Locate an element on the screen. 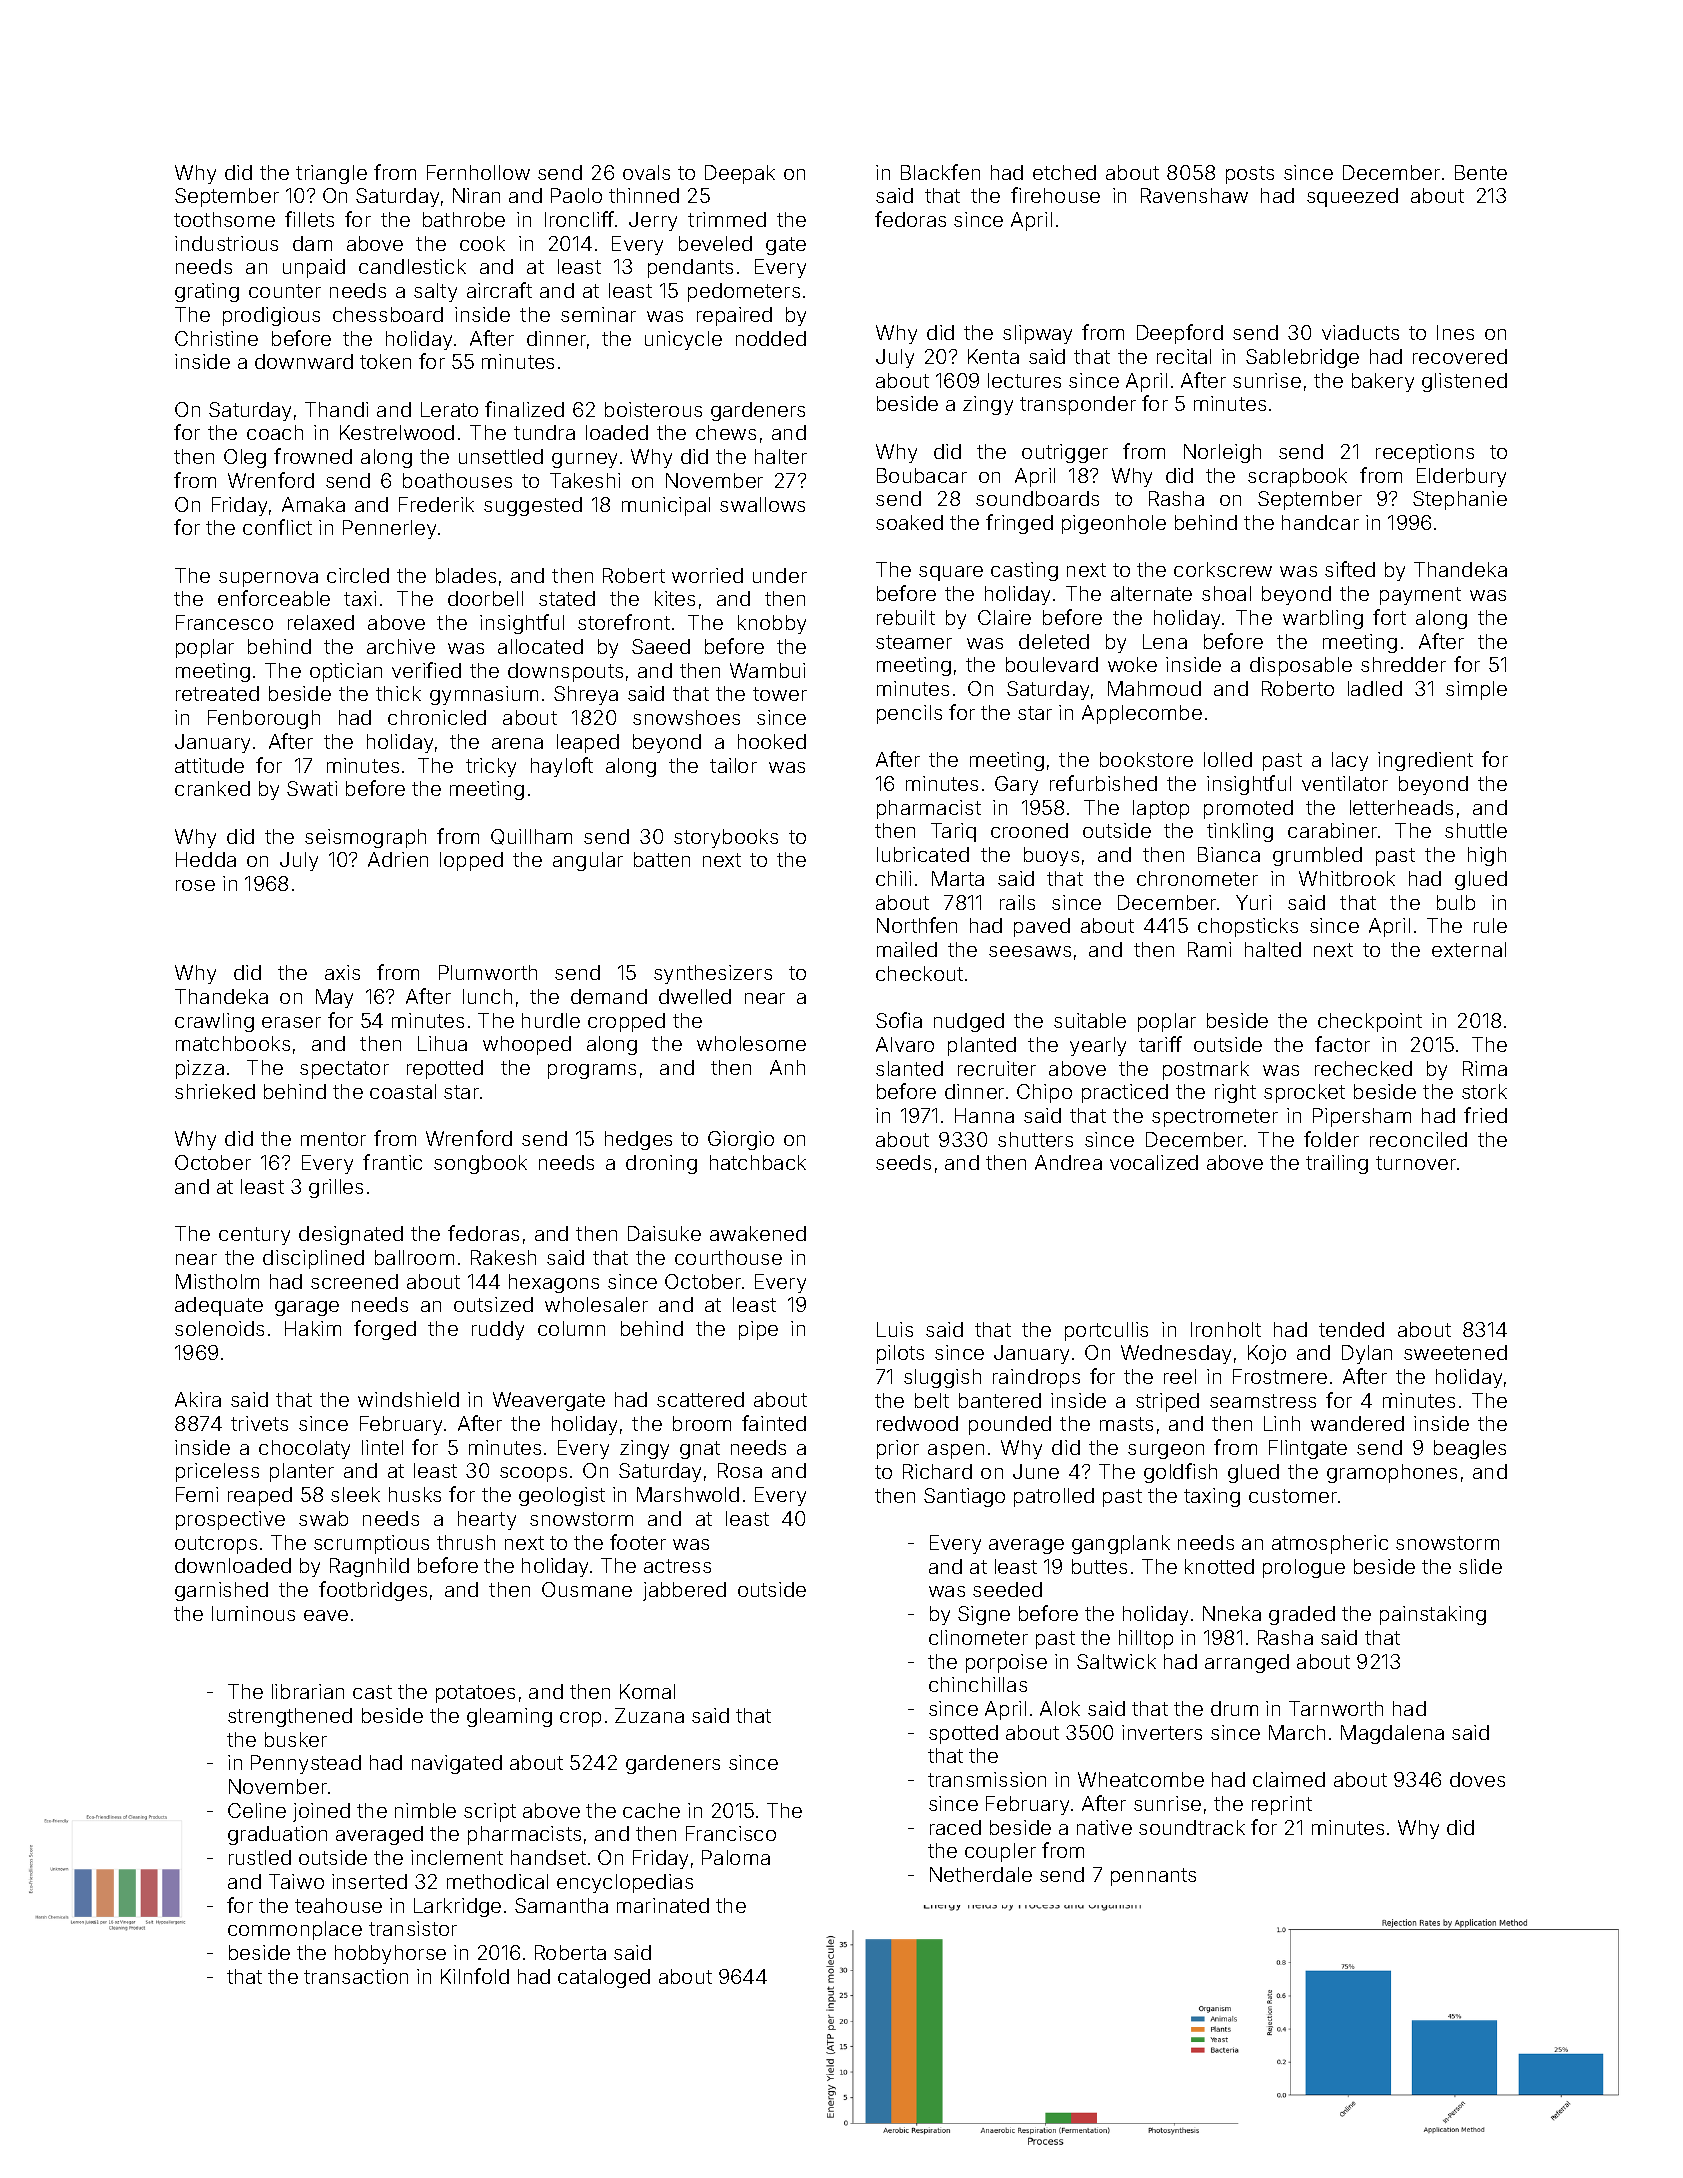  municipal is located at coordinates (666, 506).
